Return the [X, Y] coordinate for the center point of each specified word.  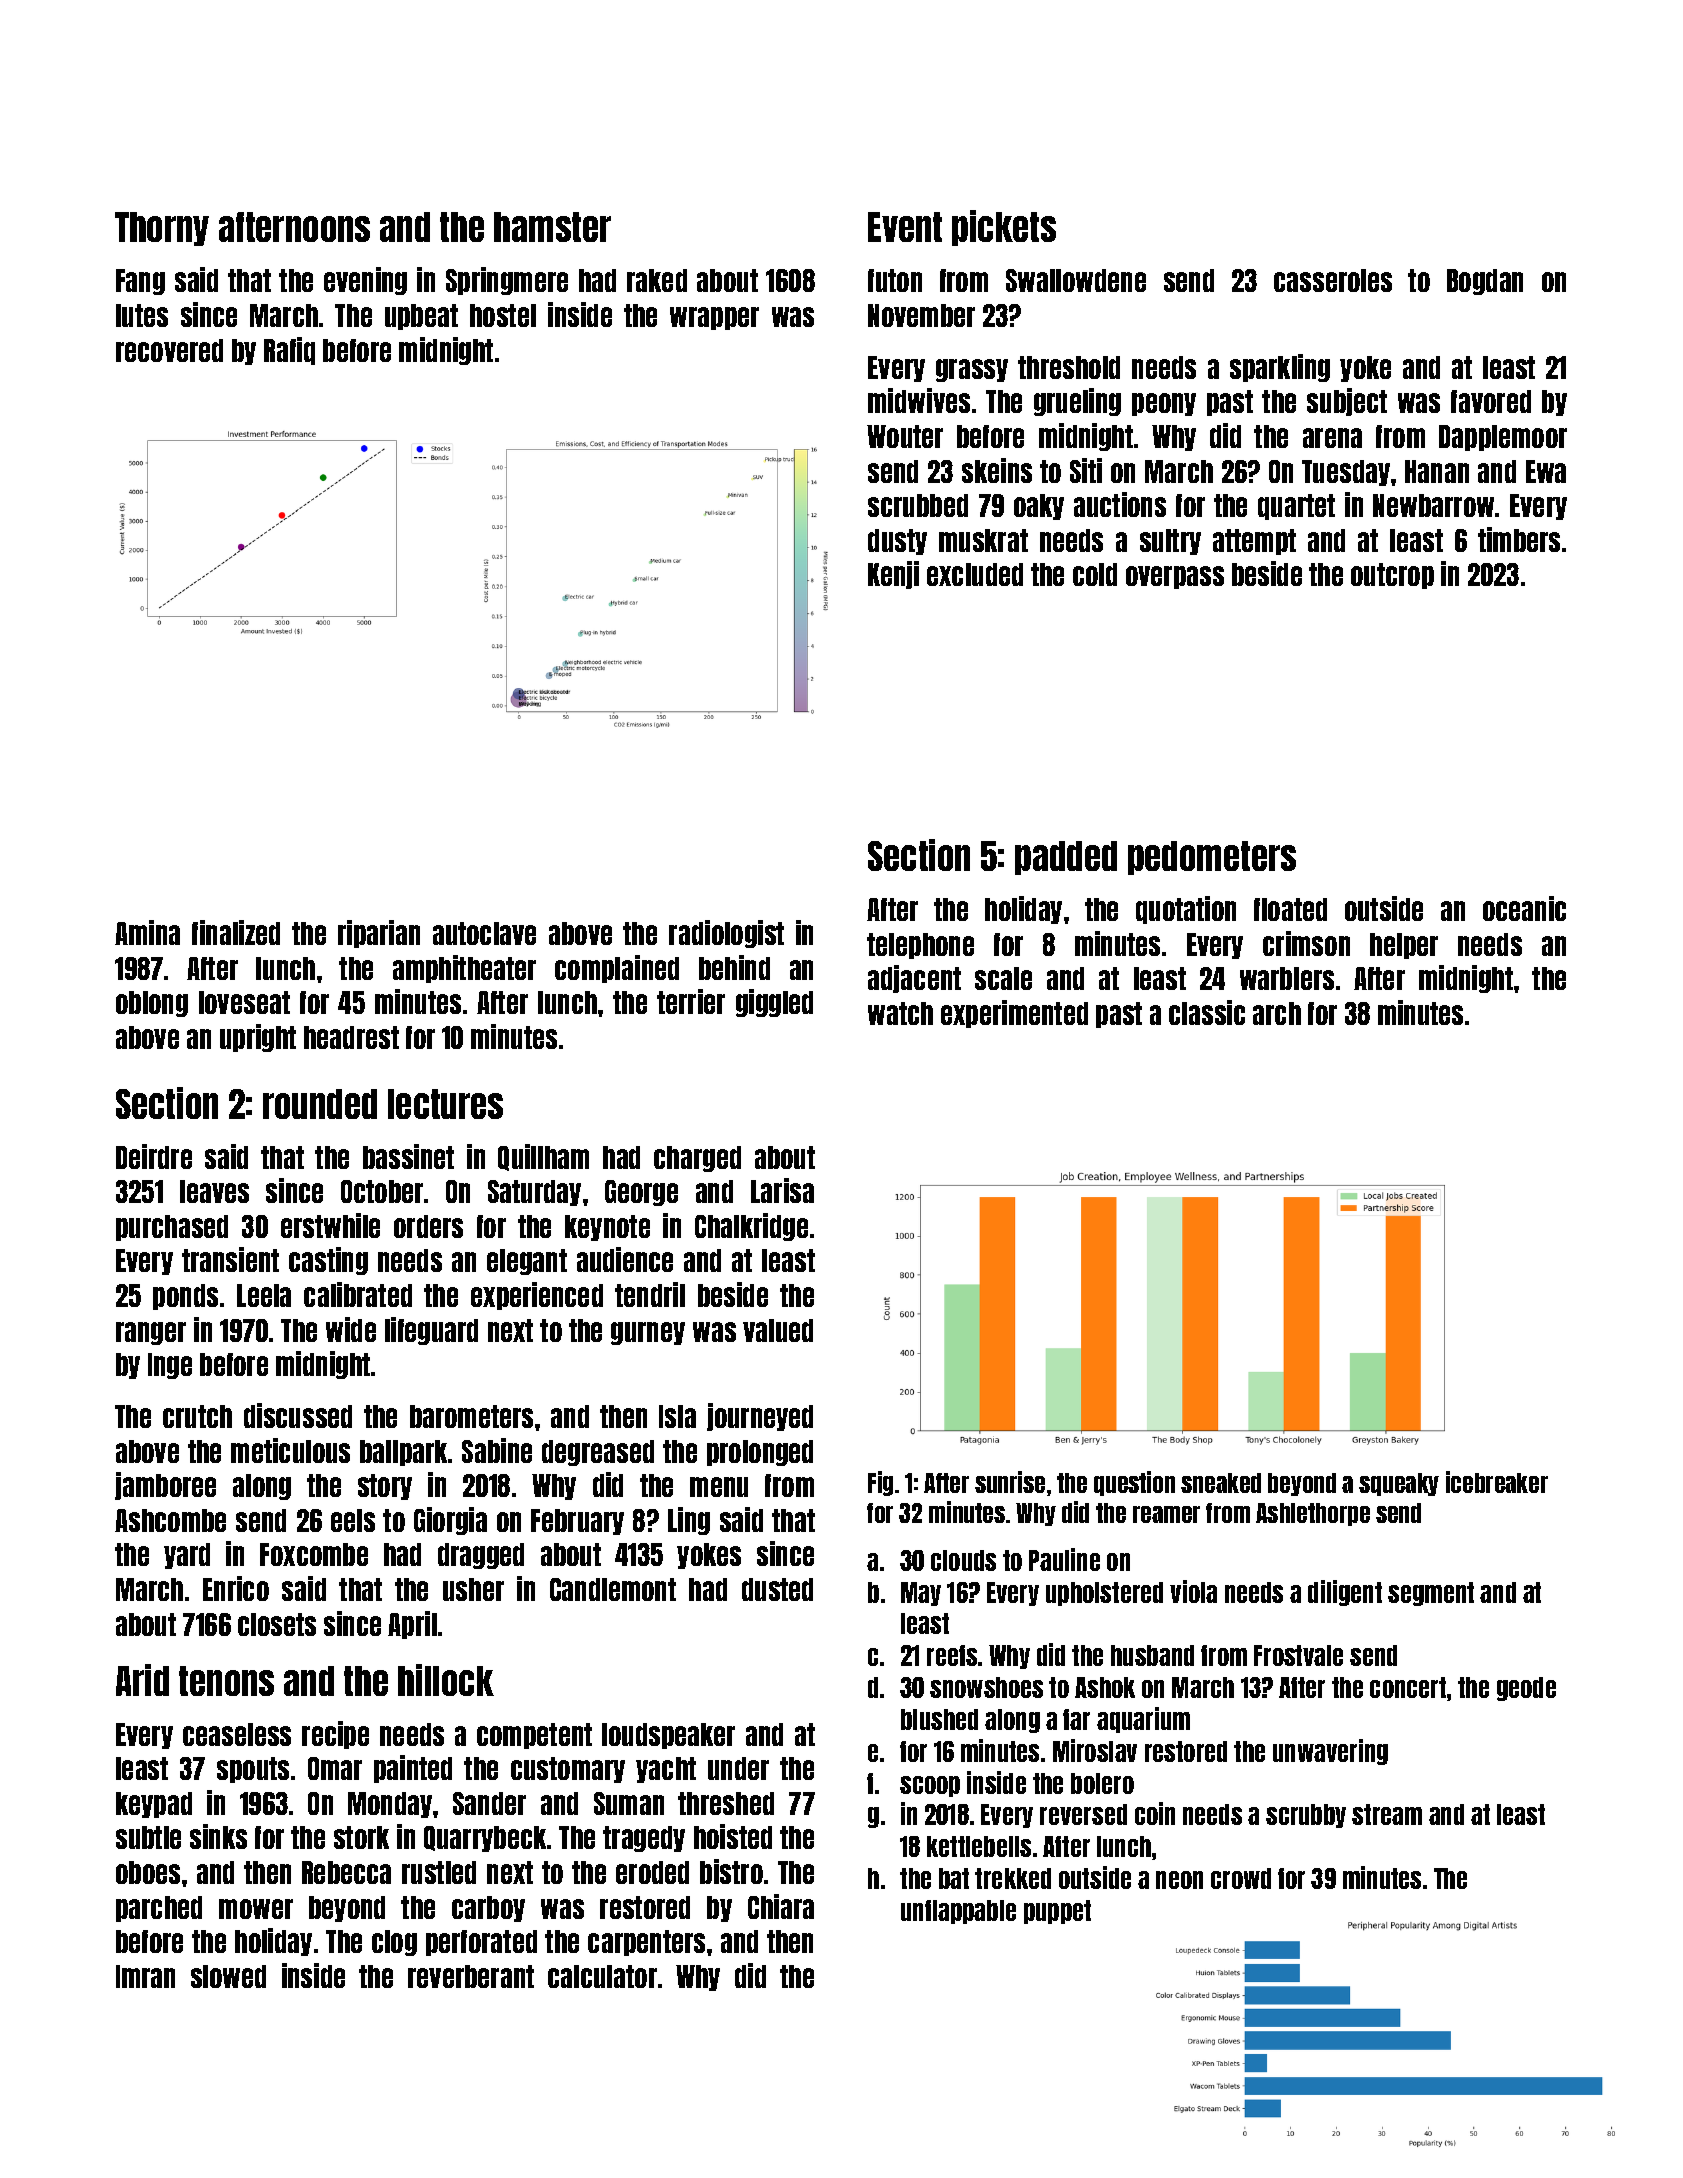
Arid [142, 1680]
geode [1526, 1689]
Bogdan [1485, 282]
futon [895, 280]
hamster [552, 227]
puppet [1057, 1912]
